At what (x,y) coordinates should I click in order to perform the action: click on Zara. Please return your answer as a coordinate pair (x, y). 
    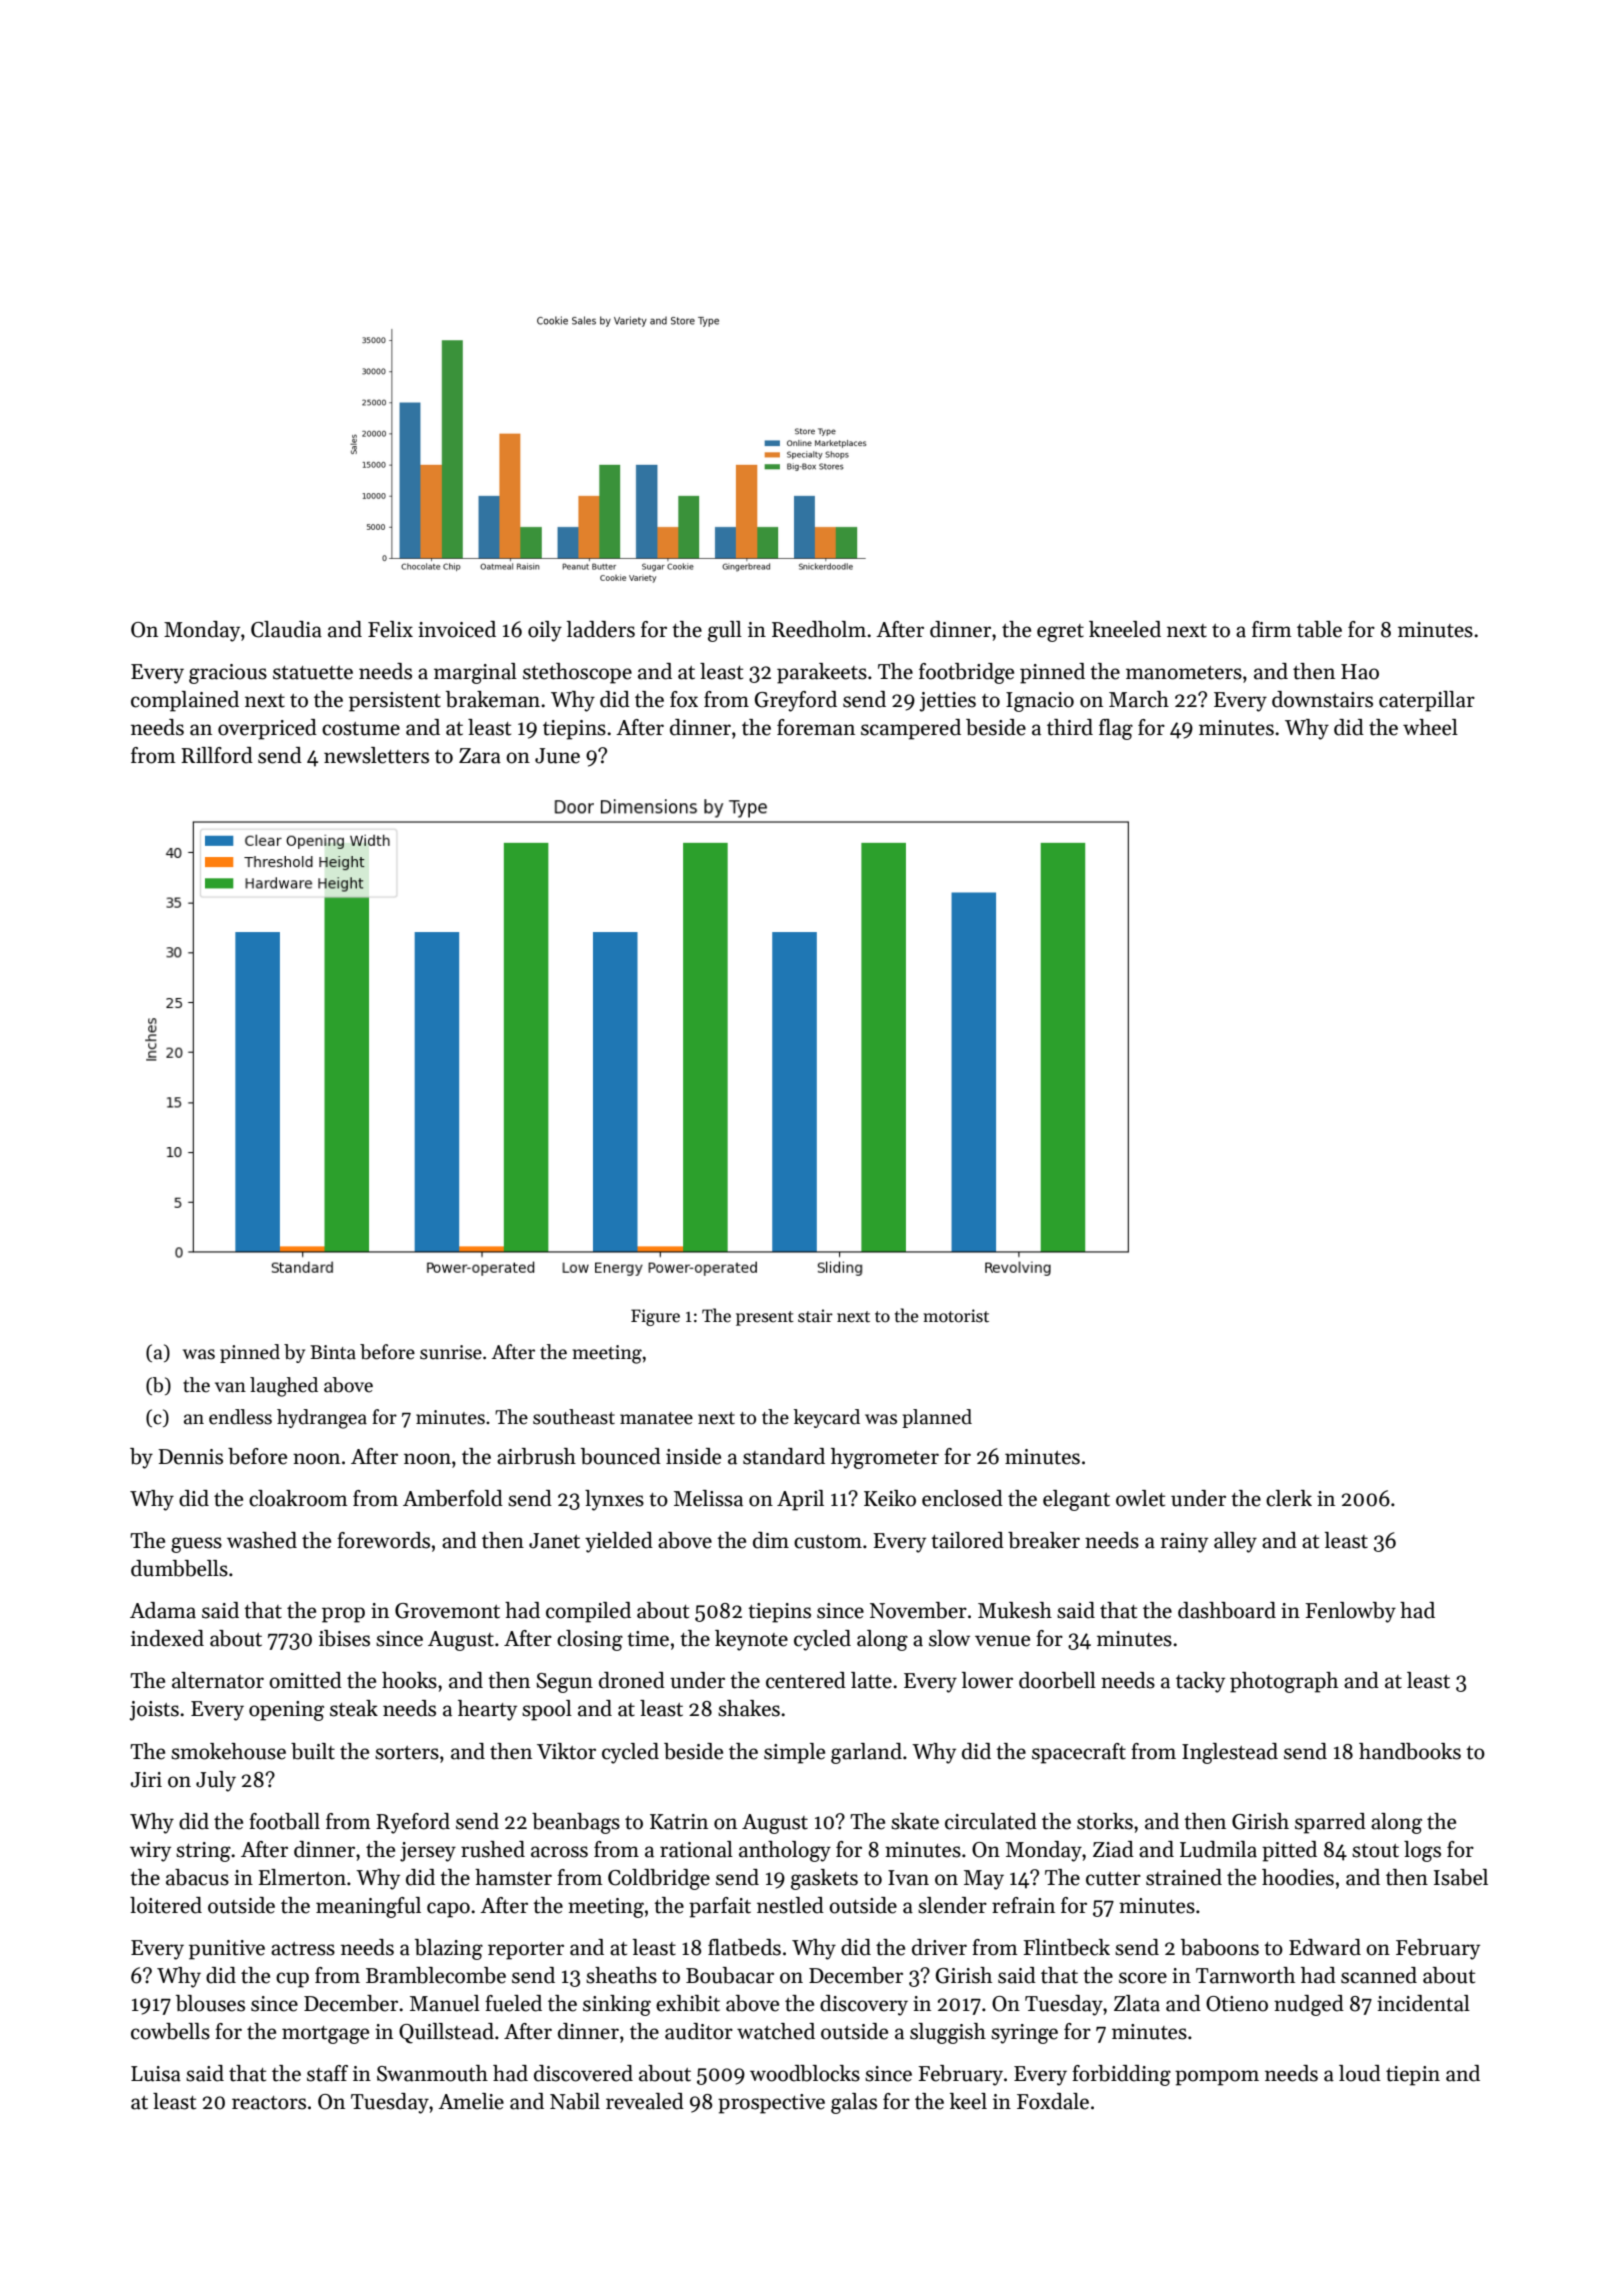
    Looking at the image, I should click on (480, 756).
